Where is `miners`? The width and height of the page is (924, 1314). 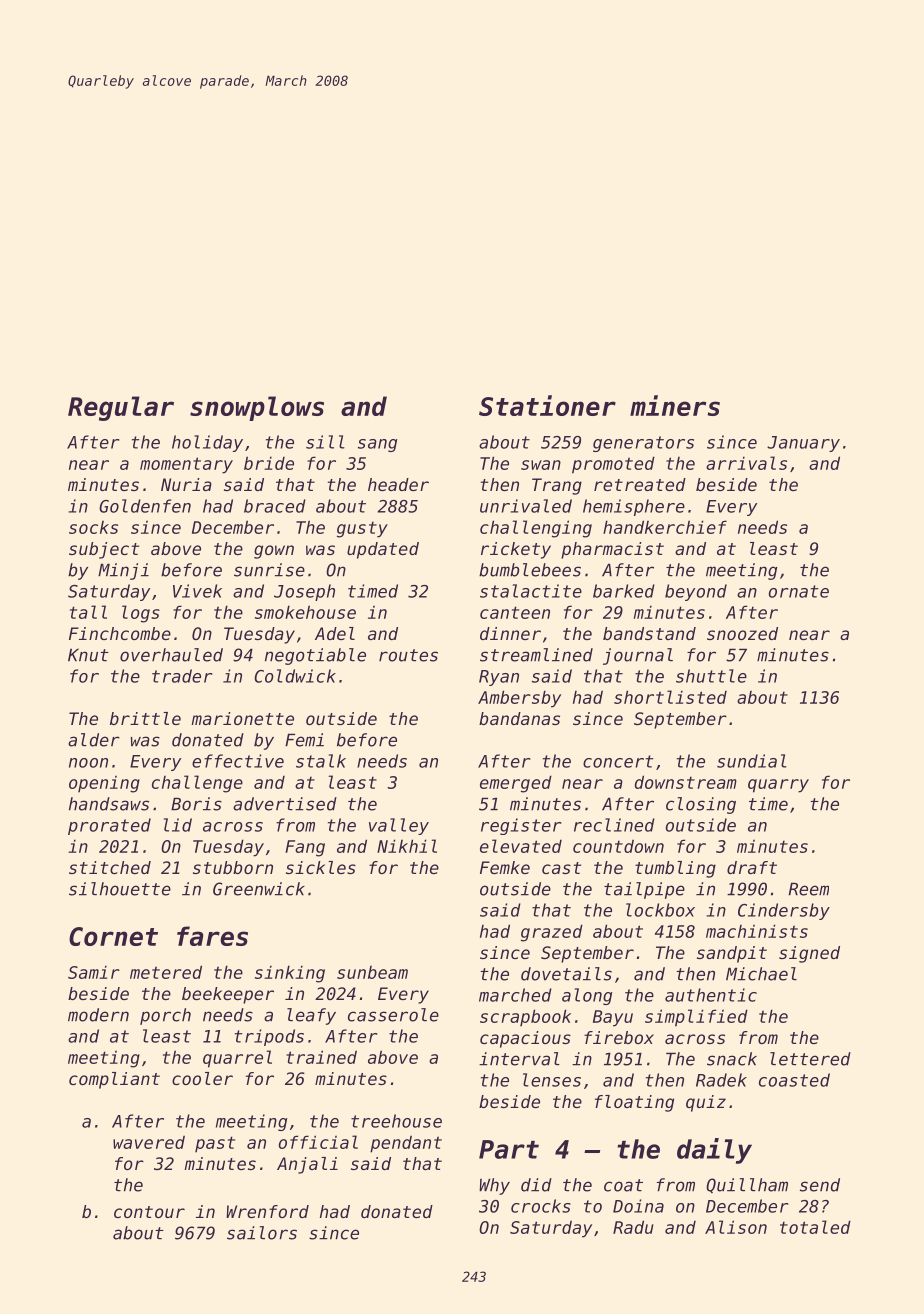
miners is located at coordinates (675, 405).
